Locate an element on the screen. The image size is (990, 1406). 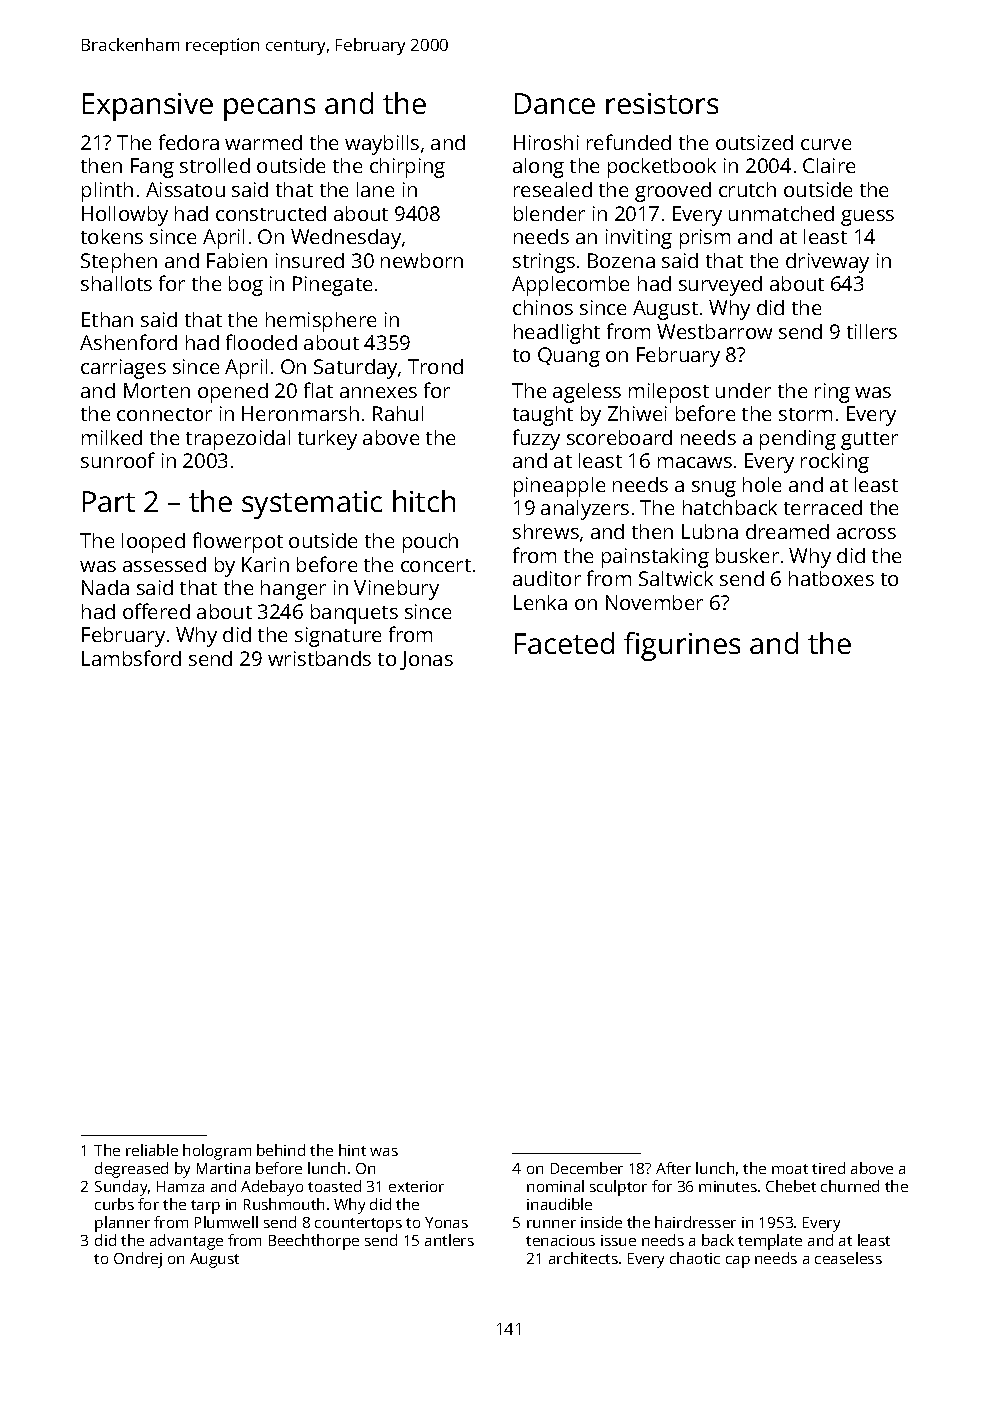
wristbands is located at coordinates (319, 658).
